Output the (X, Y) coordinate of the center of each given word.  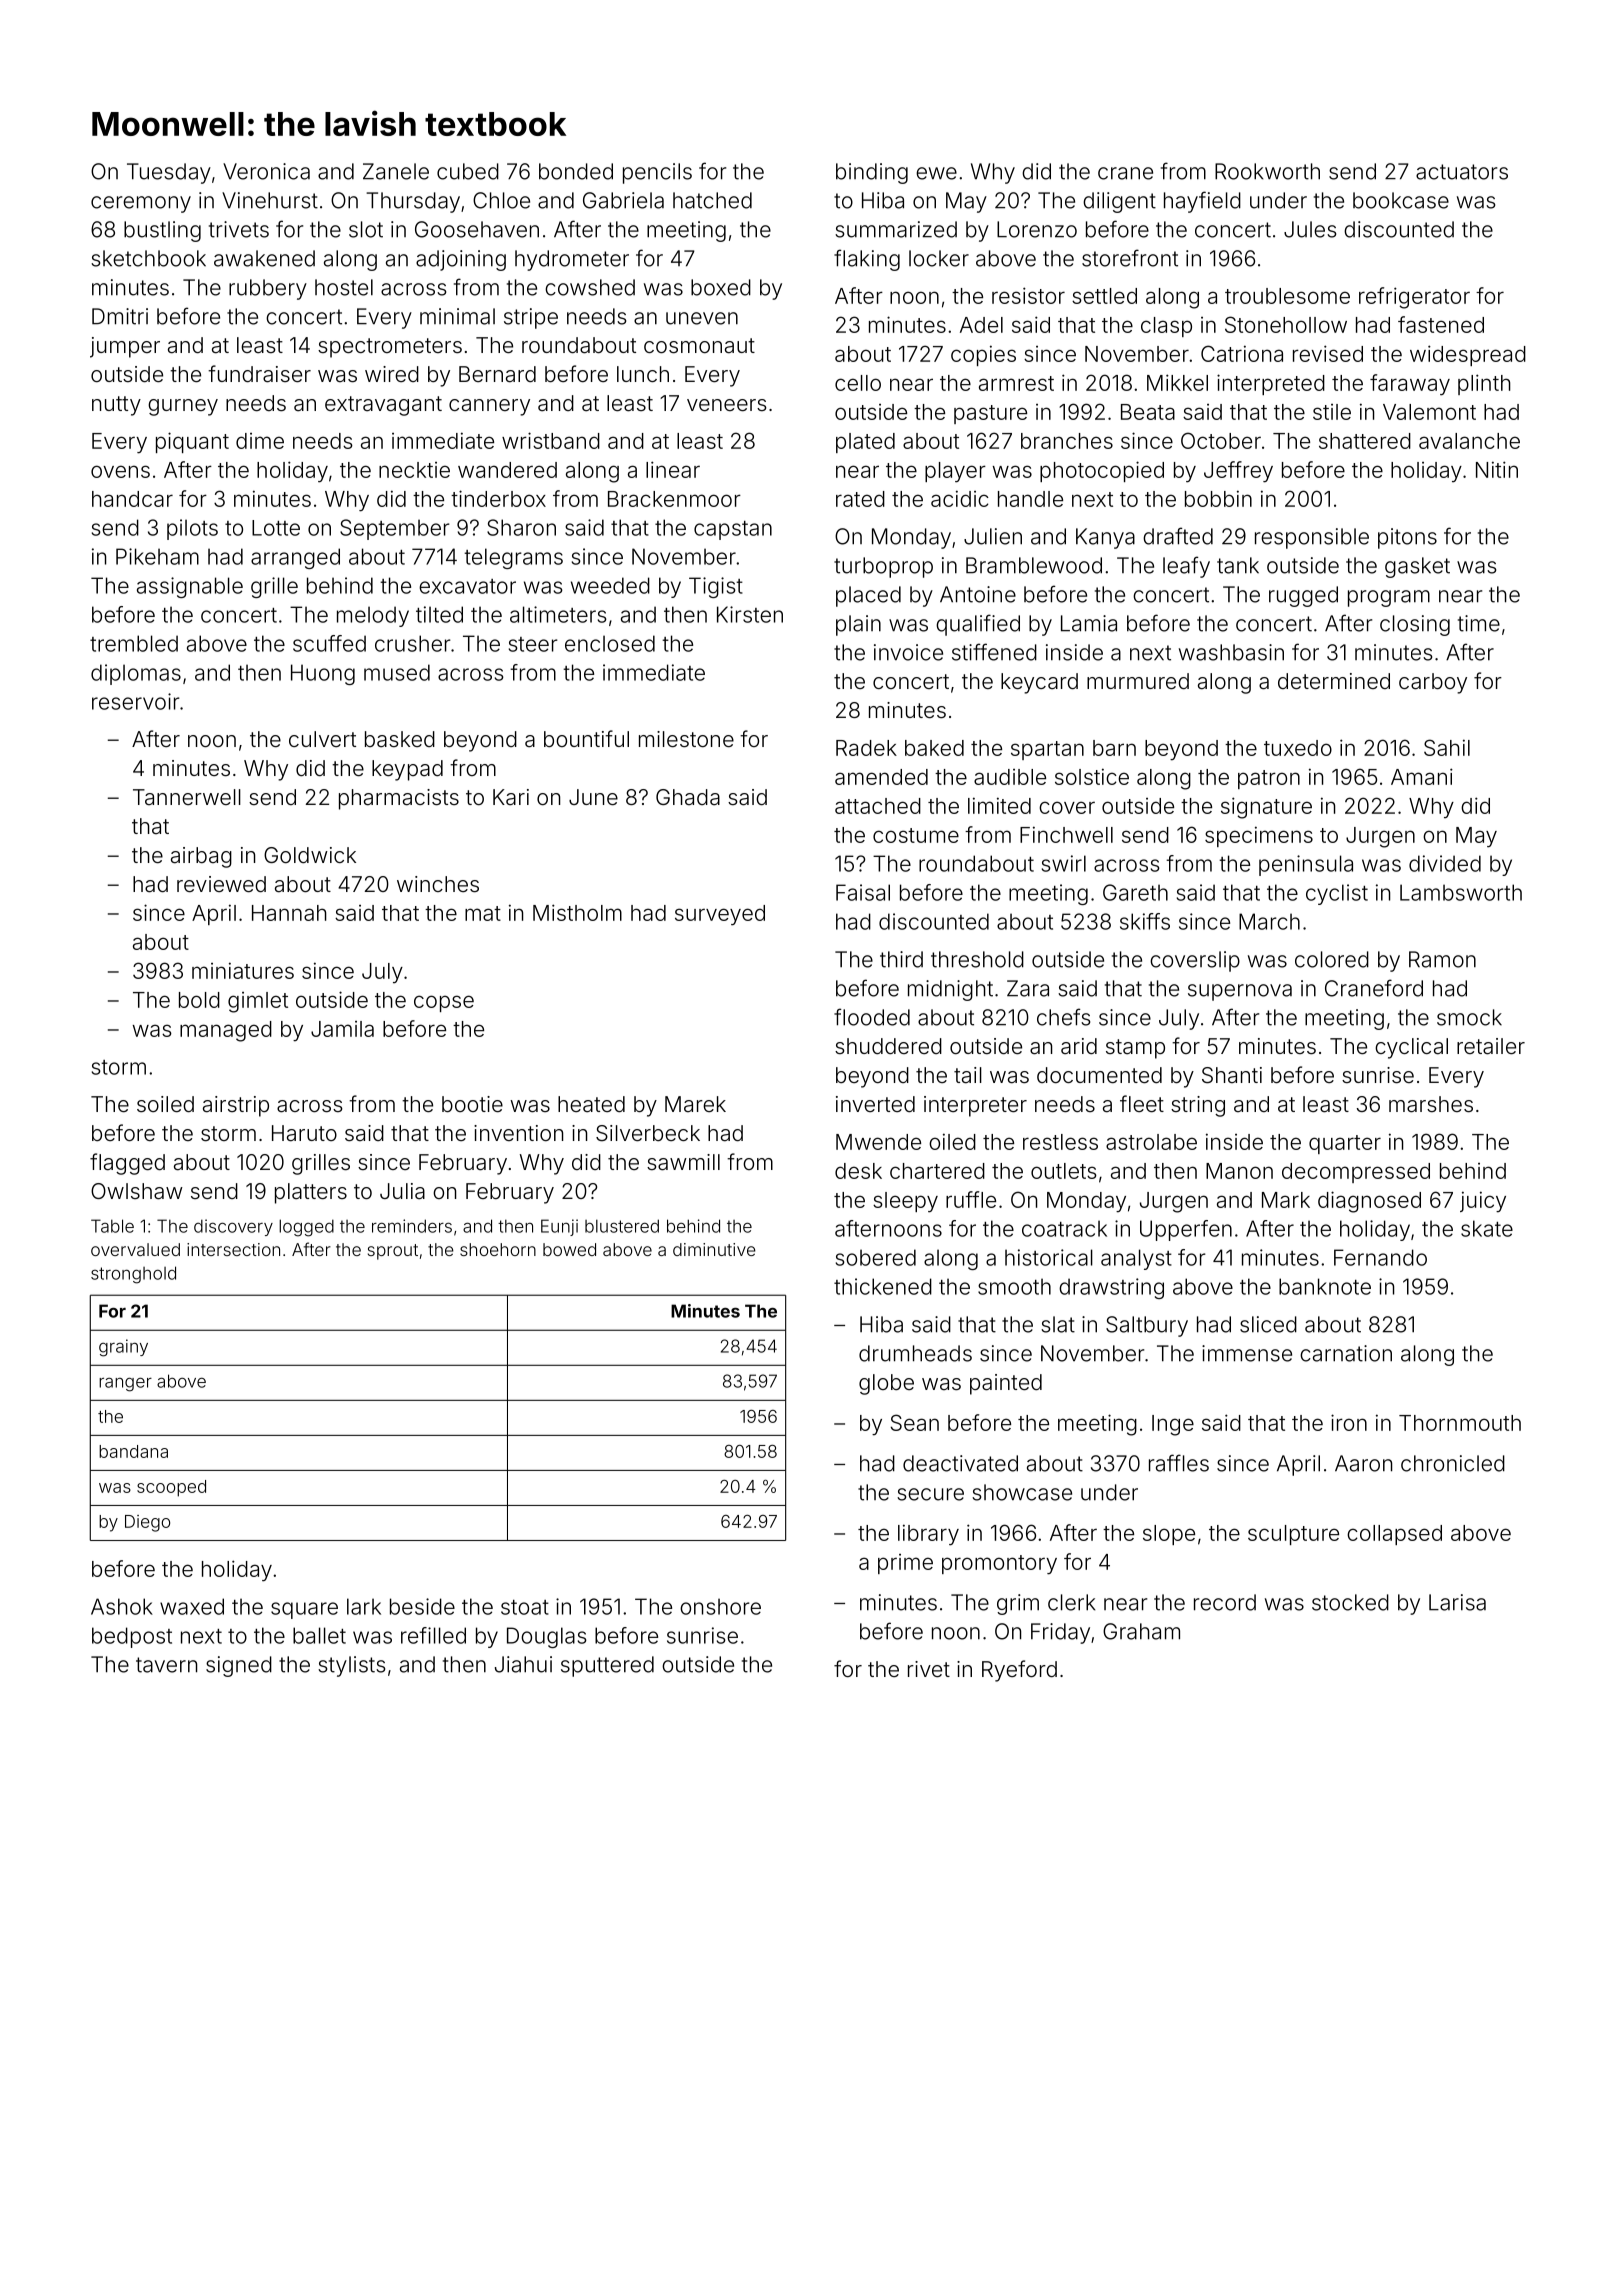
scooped (171, 1488)
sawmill (683, 1162)
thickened (883, 1286)
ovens (120, 471)
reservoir (136, 701)
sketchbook (148, 258)
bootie (472, 1104)
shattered (1365, 441)
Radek (866, 748)
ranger (125, 1384)
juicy (1483, 1202)
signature (1266, 808)
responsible (1312, 538)
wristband (551, 440)
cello (858, 383)
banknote (1325, 1286)
